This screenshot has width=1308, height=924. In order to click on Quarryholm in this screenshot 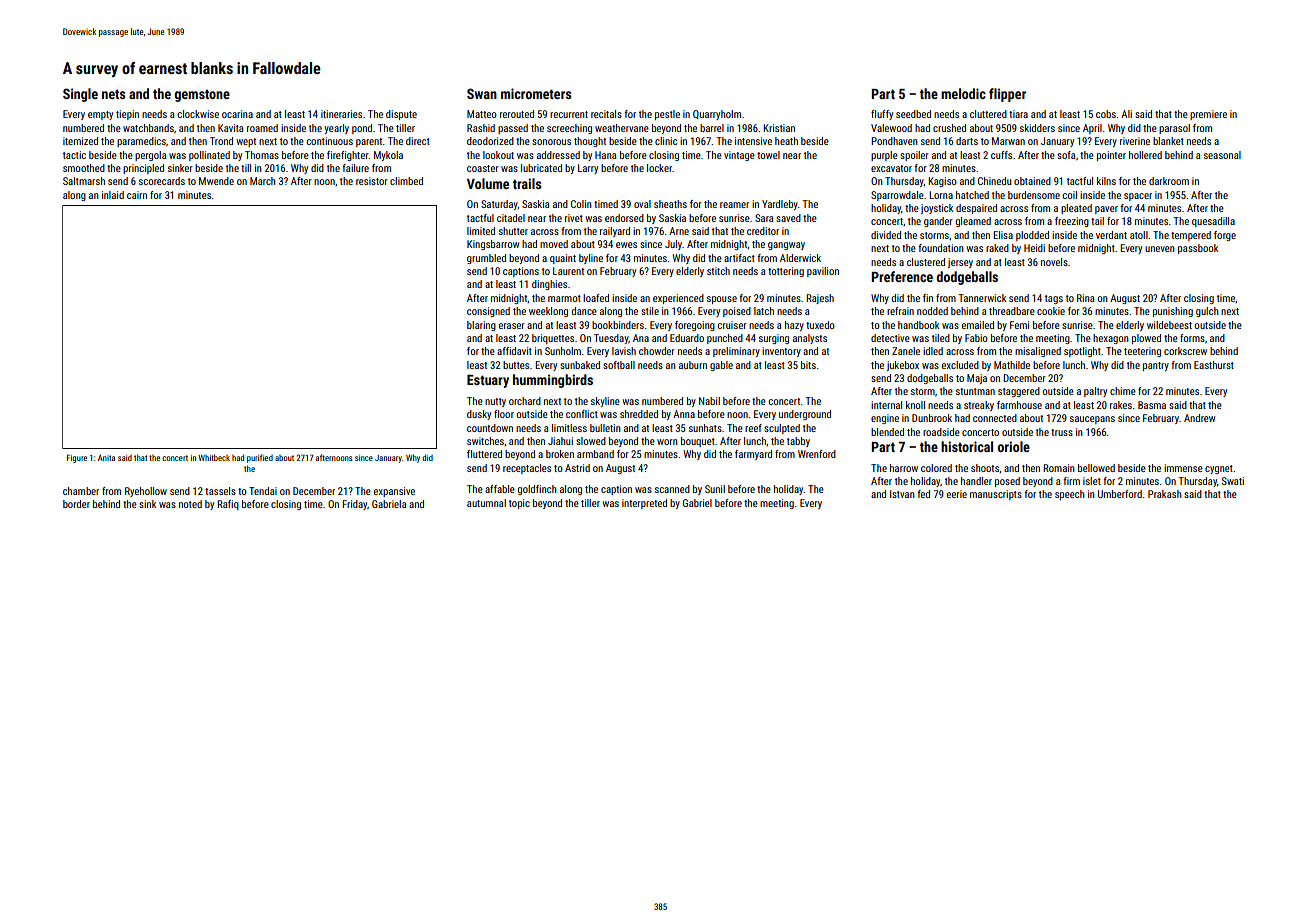, I will do `click(717, 115)`.
